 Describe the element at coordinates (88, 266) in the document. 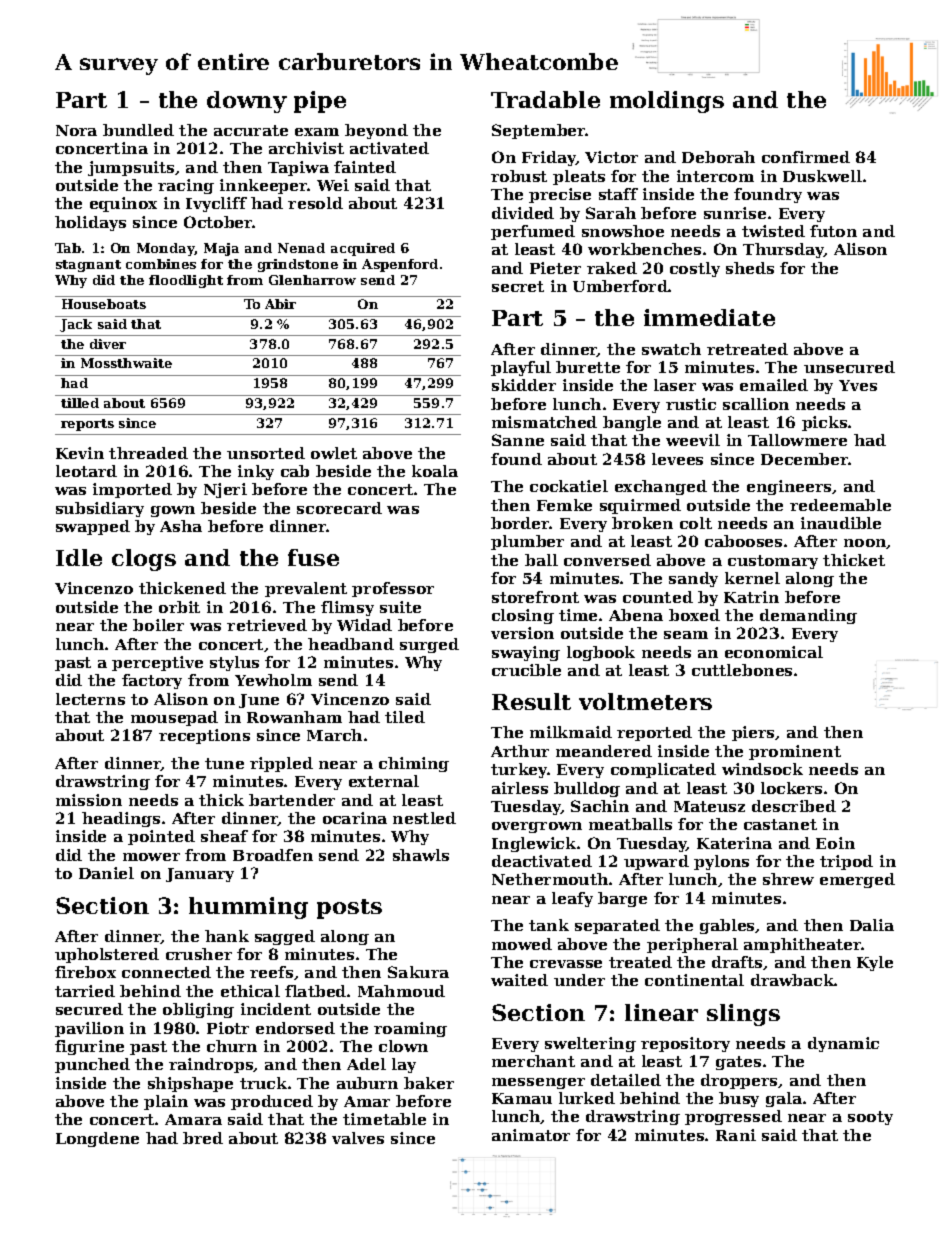

I see `stagnant` at that location.
